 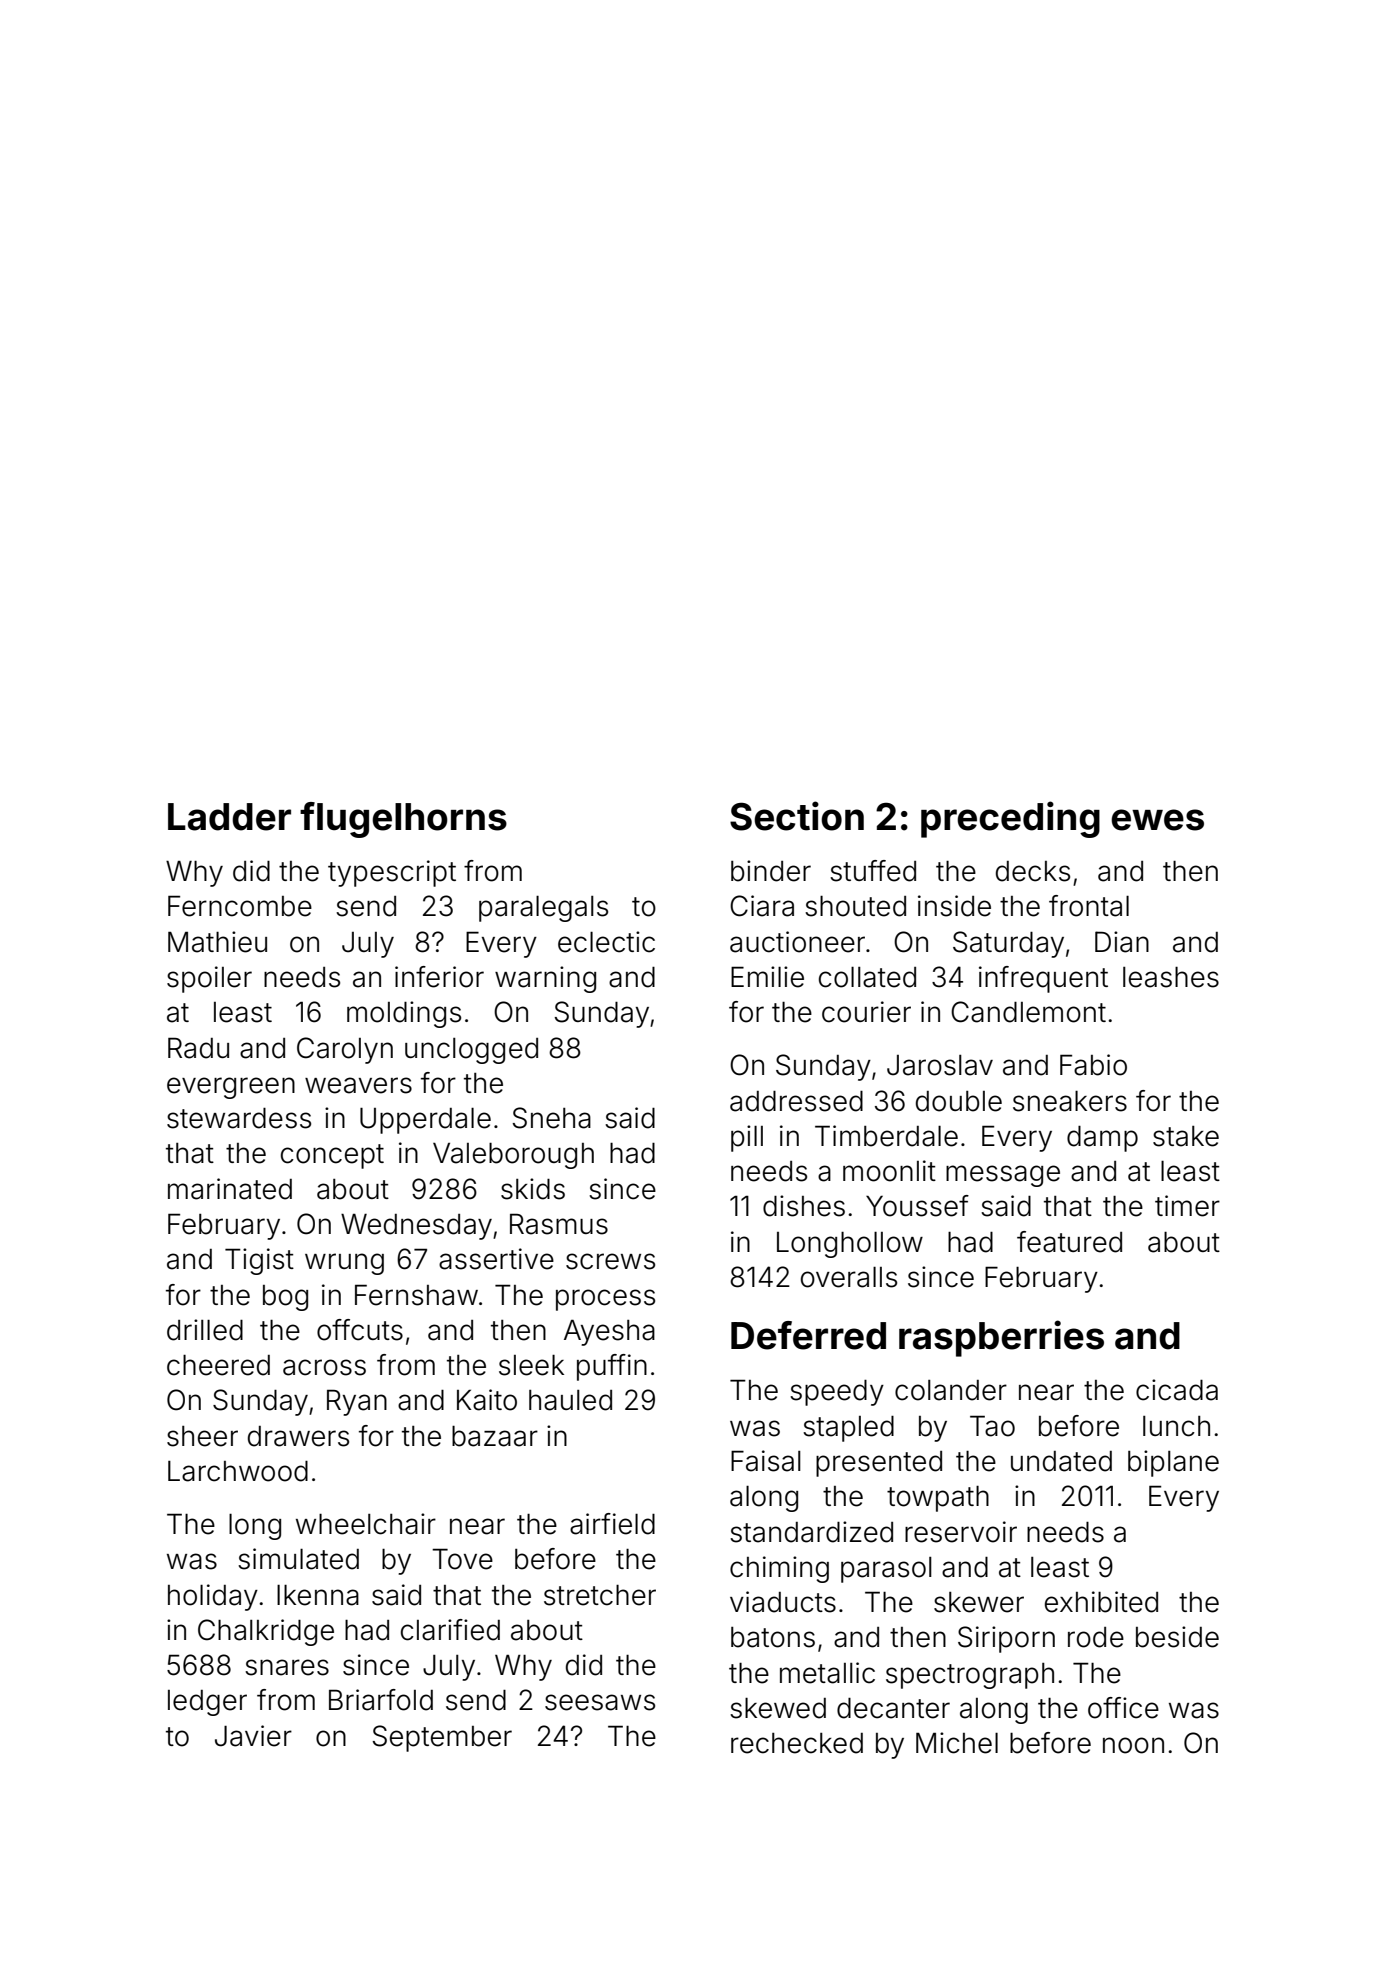 What do you see at coordinates (961, 1532) in the screenshot?
I see `reservoir` at bounding box center [961, 1532].
